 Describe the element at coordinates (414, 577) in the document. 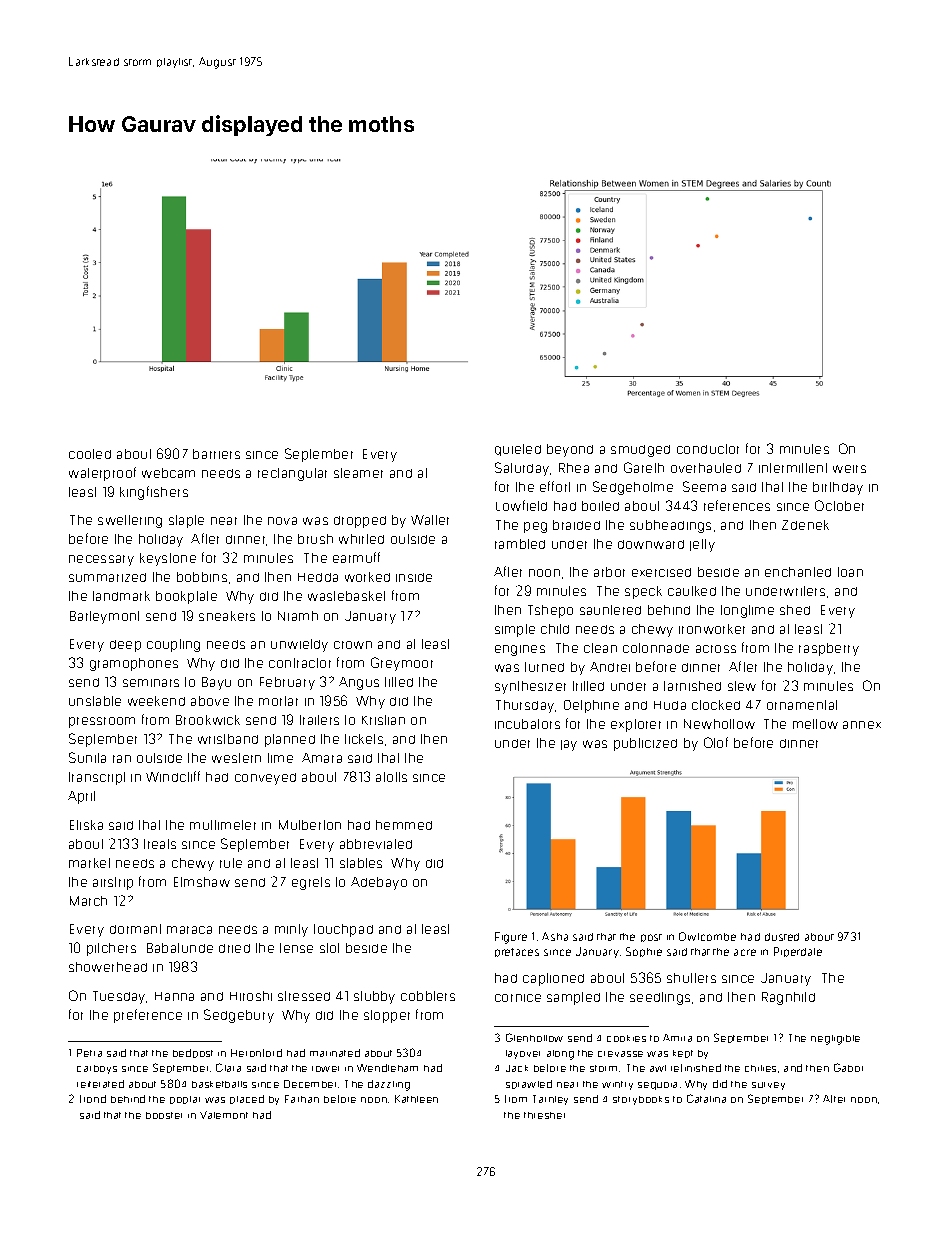

I see `inside` at that location.
